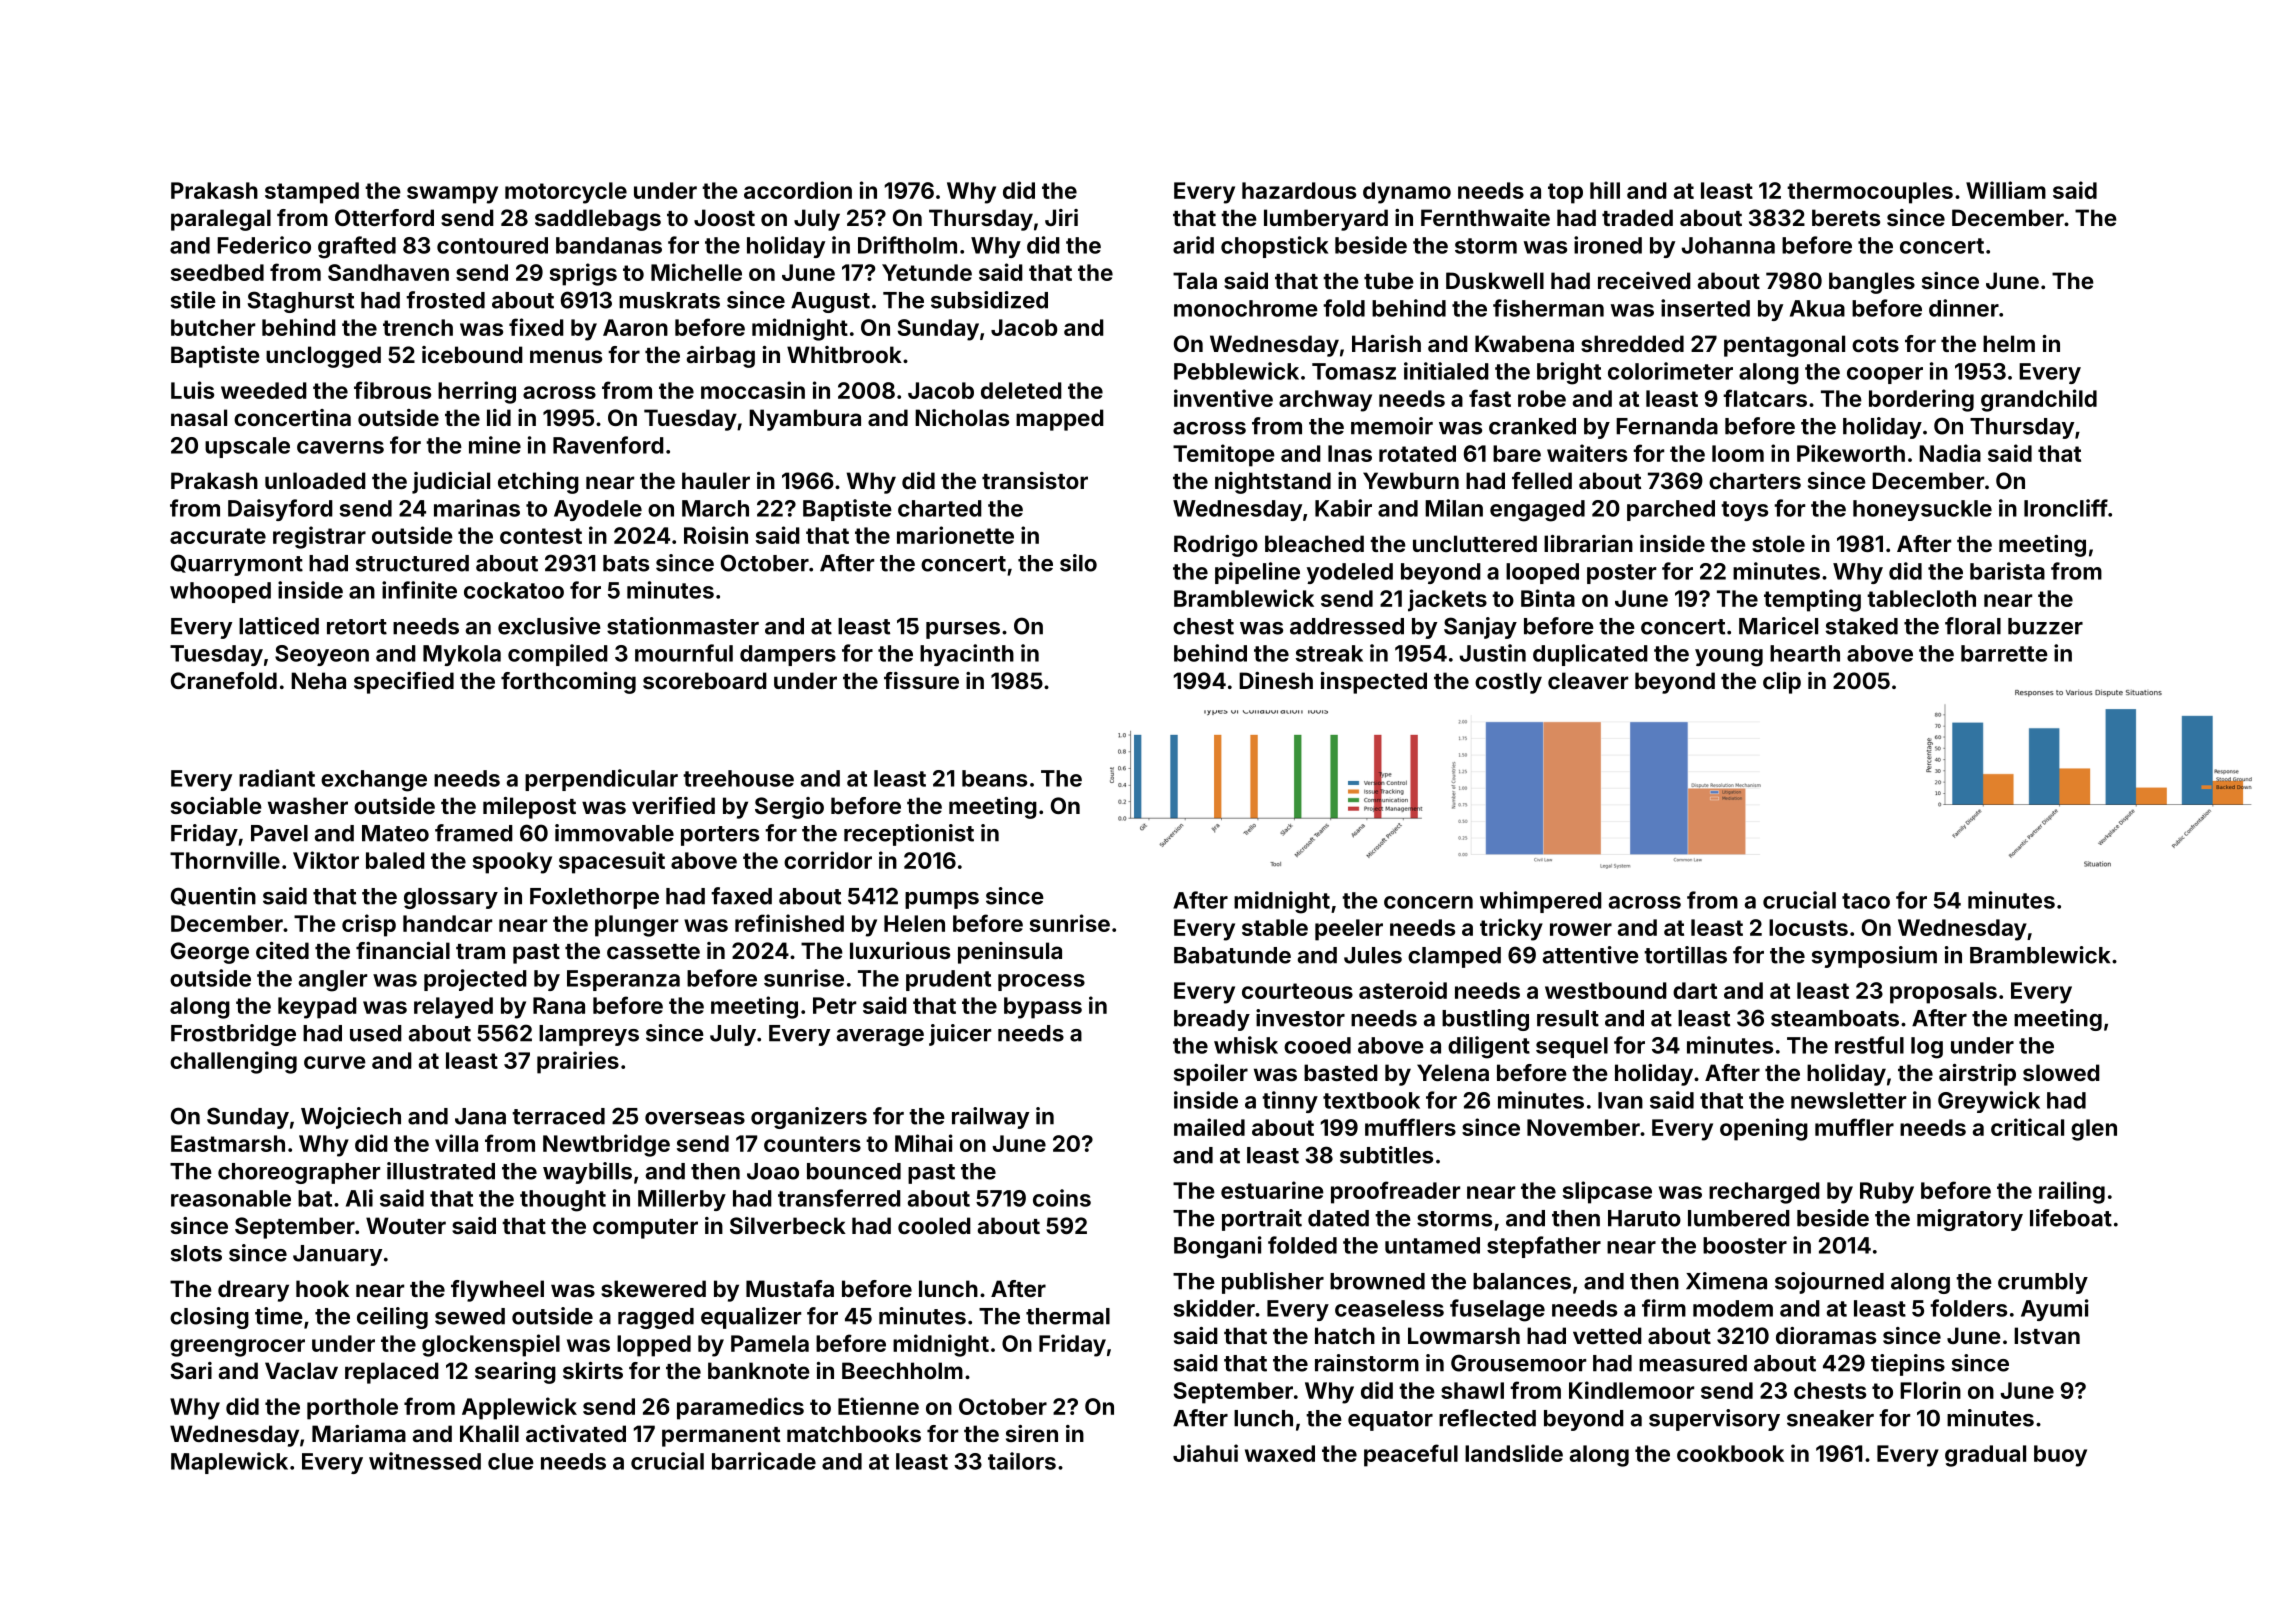 The width and height of the page is (2292, 1620). Describe the element at coordinates (601, 780) in the page. I see `perpendicular` at that location.
